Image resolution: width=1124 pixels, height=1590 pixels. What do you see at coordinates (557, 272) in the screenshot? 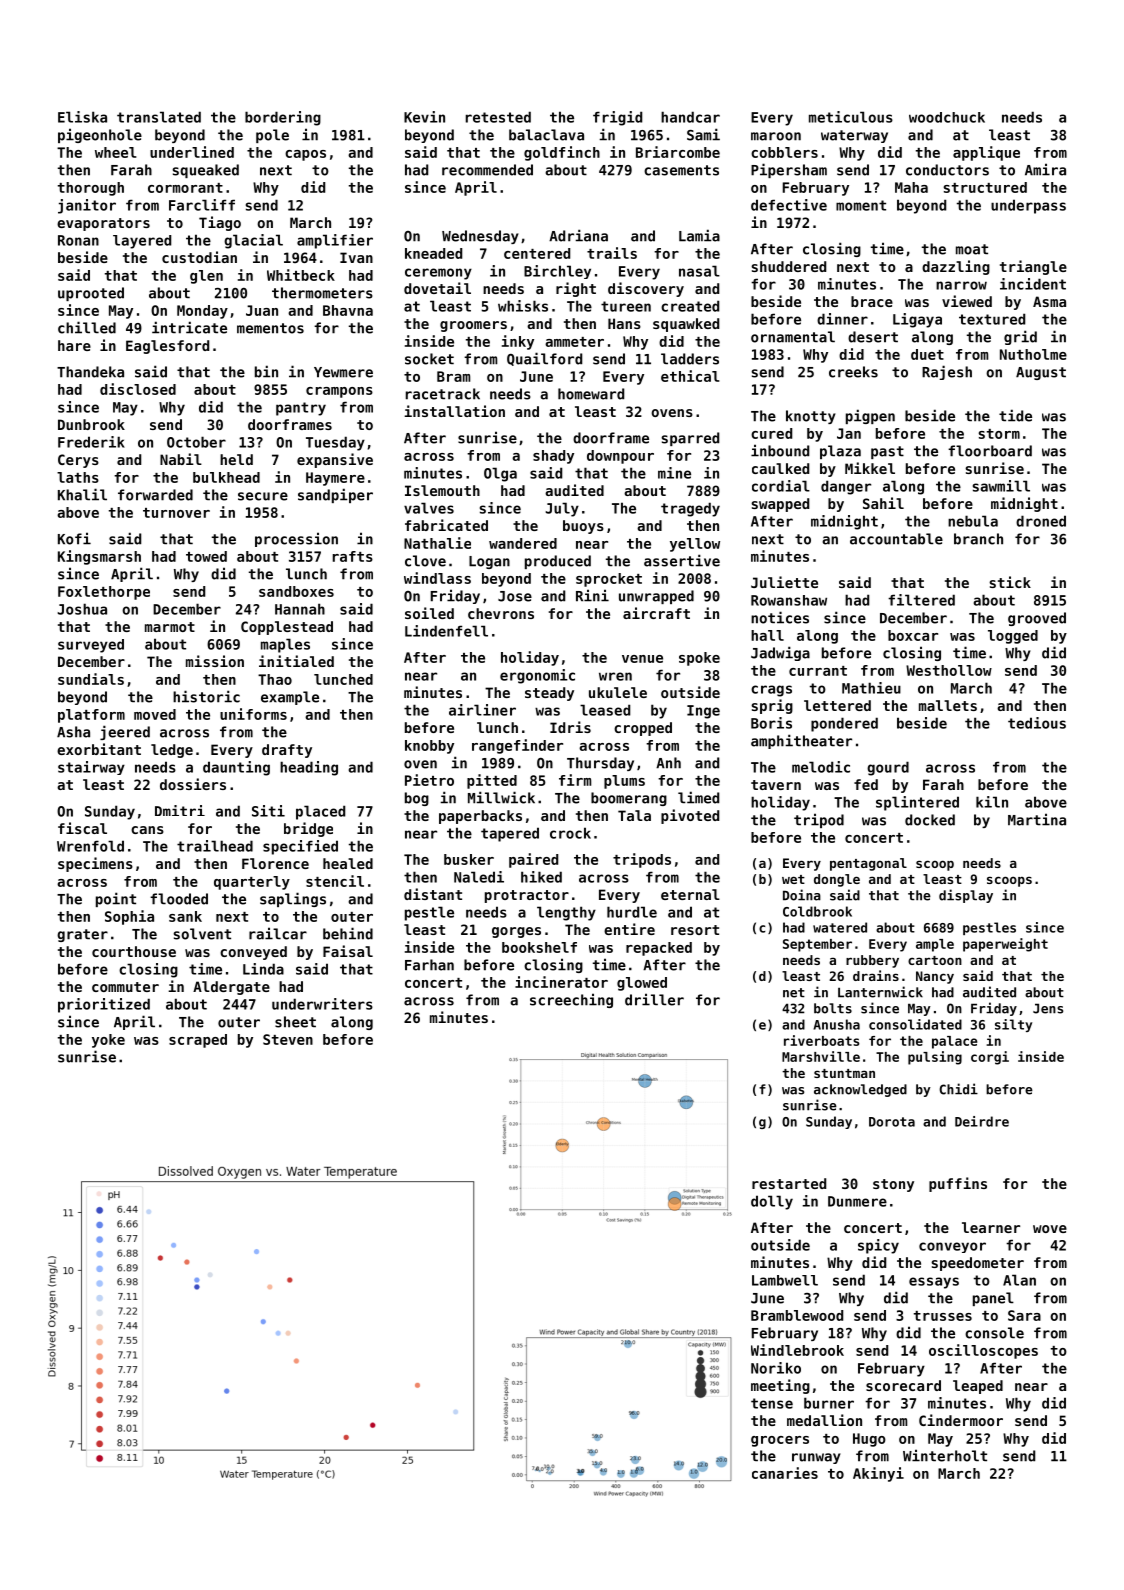
I see `Birchley` at bounding box center [557, 272].
